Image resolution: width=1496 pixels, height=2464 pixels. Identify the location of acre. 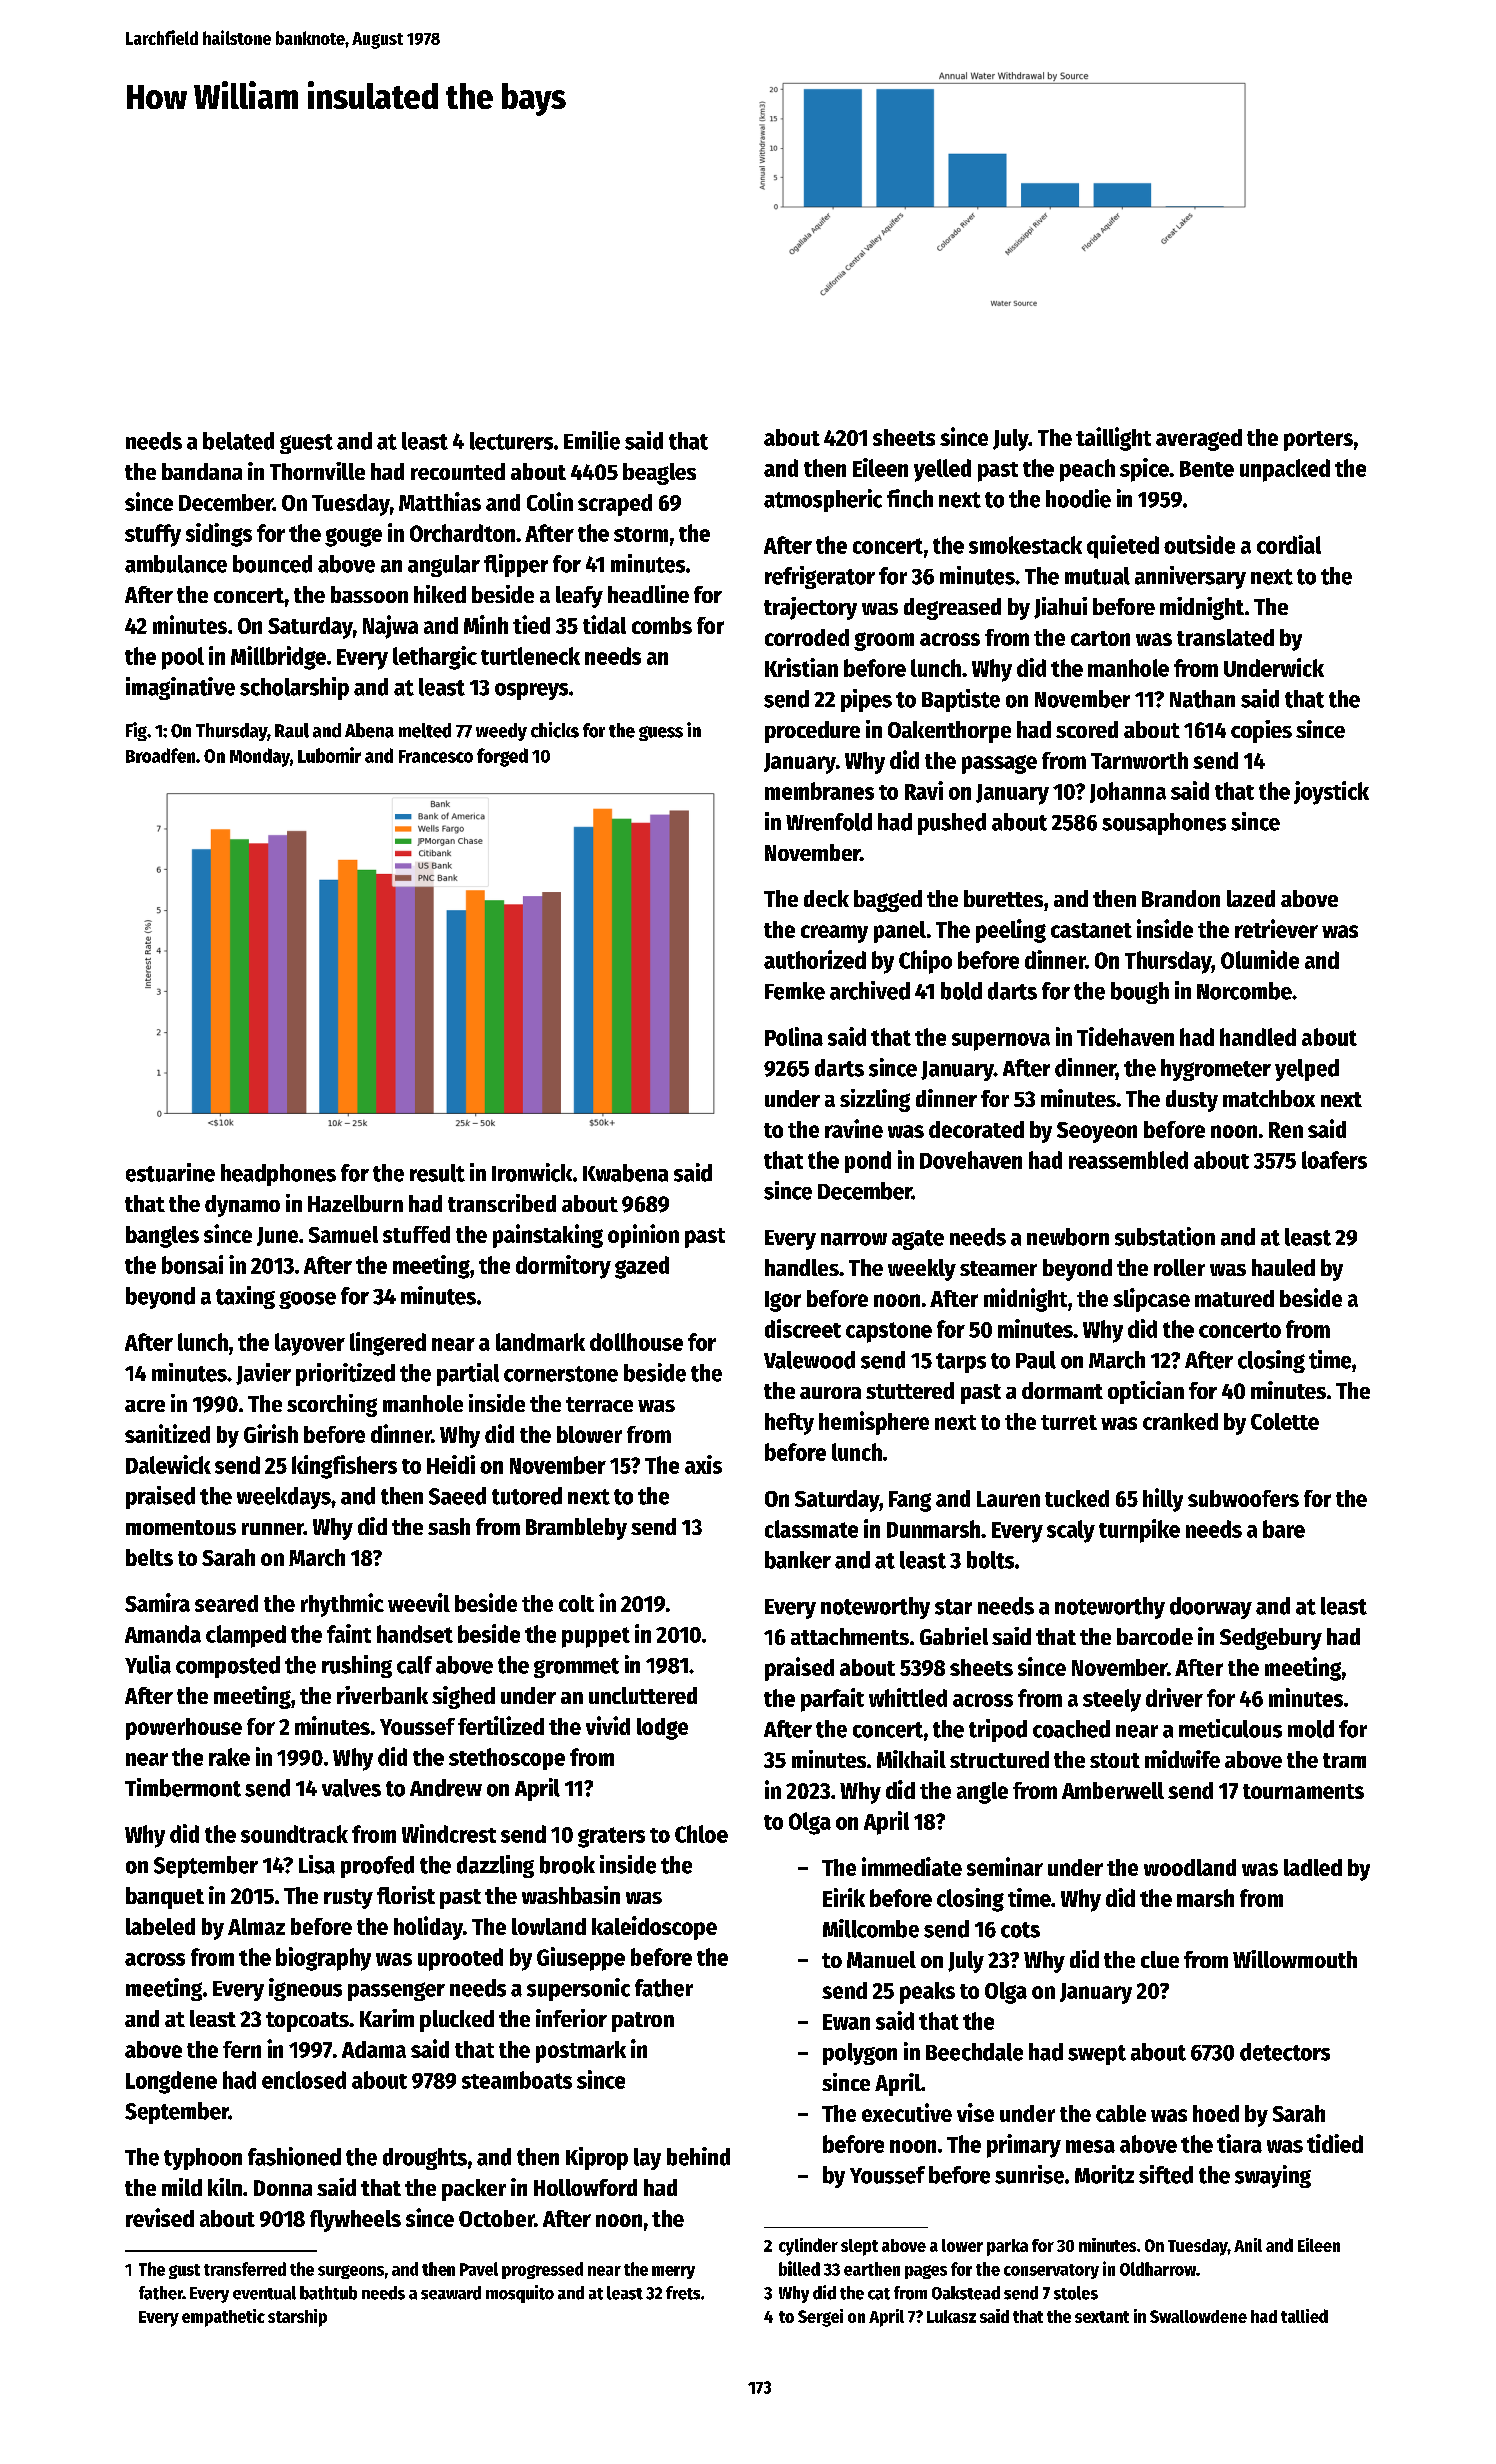
(145, 1406).
